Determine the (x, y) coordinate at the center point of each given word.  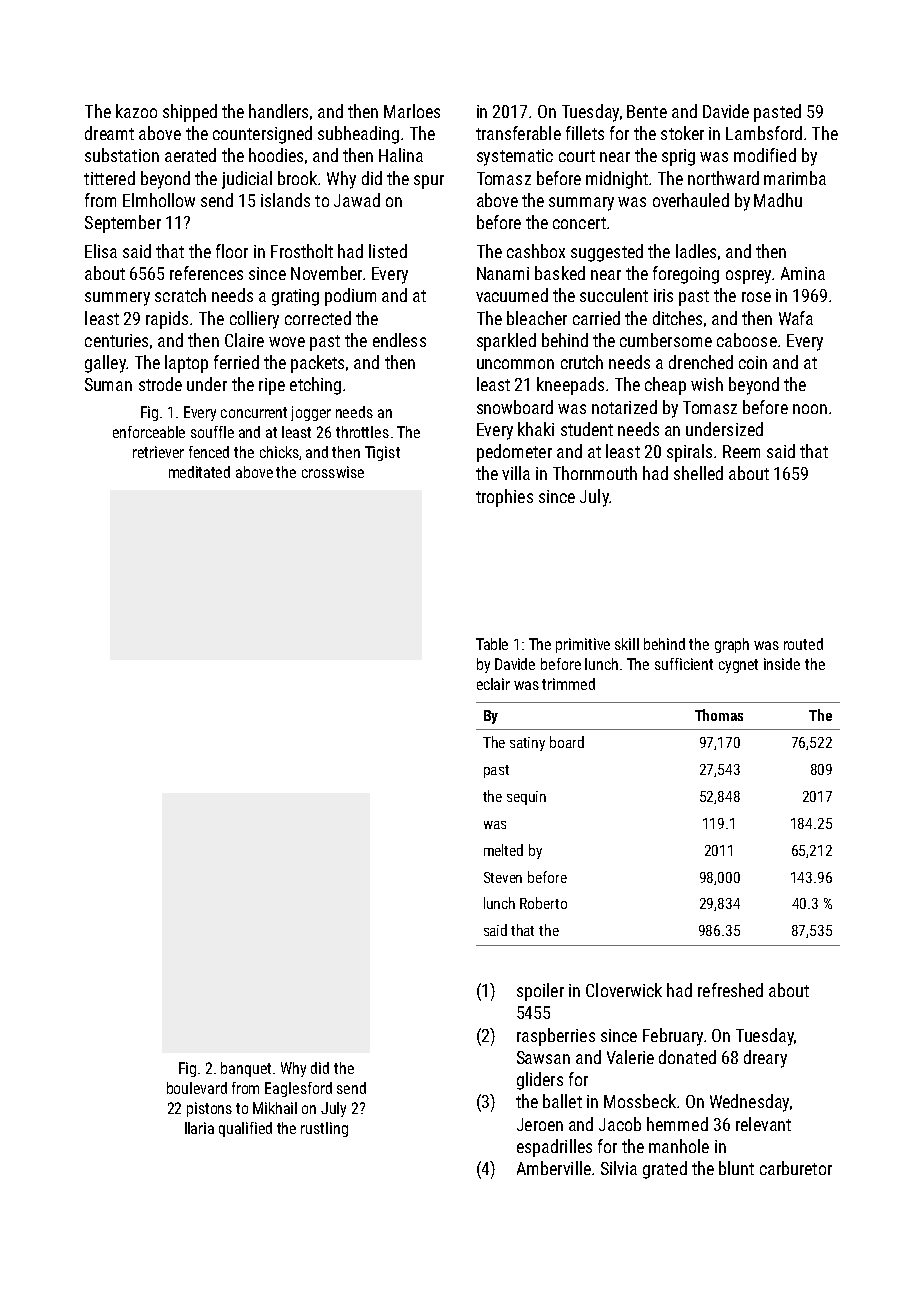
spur (429, 182)
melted (503, 850)
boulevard (197, 1088)
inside (782, 664)
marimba (795, 178)
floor (232, 251)
